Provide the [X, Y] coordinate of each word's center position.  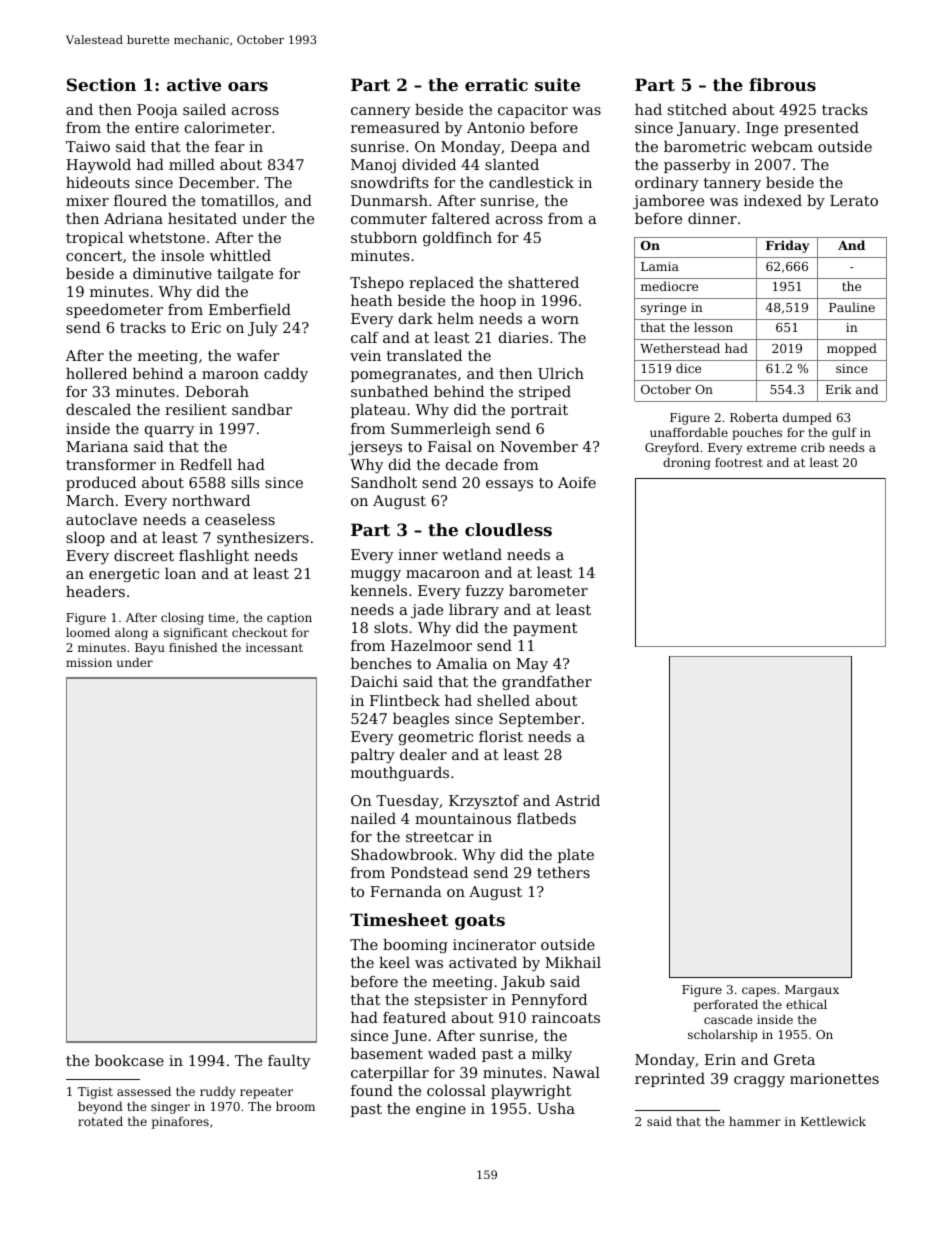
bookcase [129, 1060]
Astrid [577, 800]
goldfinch [457, 239]
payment [545, 630]
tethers [563, 872]
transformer [111, 464]
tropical [94, 239]
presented [821, 129]
